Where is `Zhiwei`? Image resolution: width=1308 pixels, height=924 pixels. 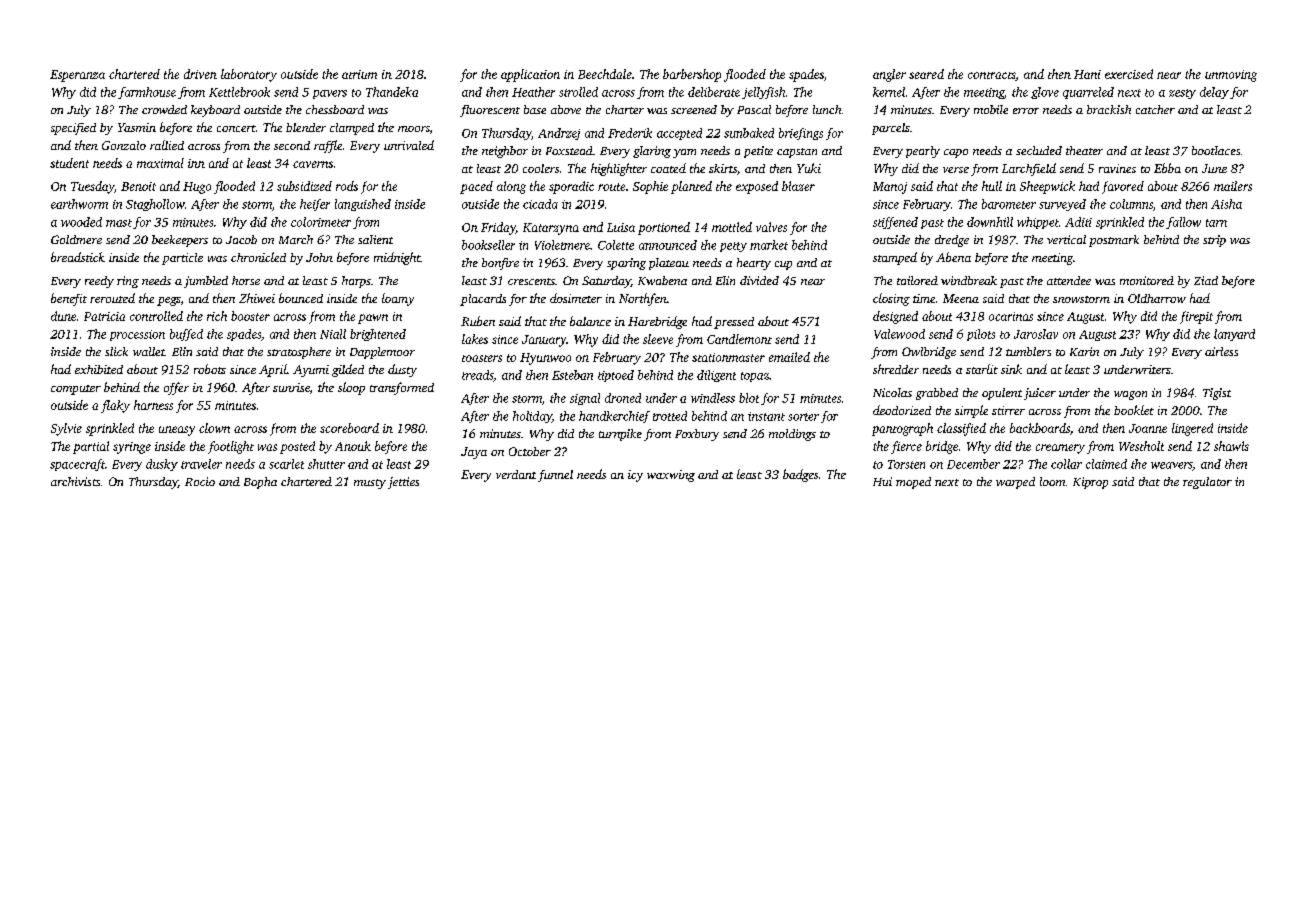 Zhiwei is located at coordinates (257, 298).
